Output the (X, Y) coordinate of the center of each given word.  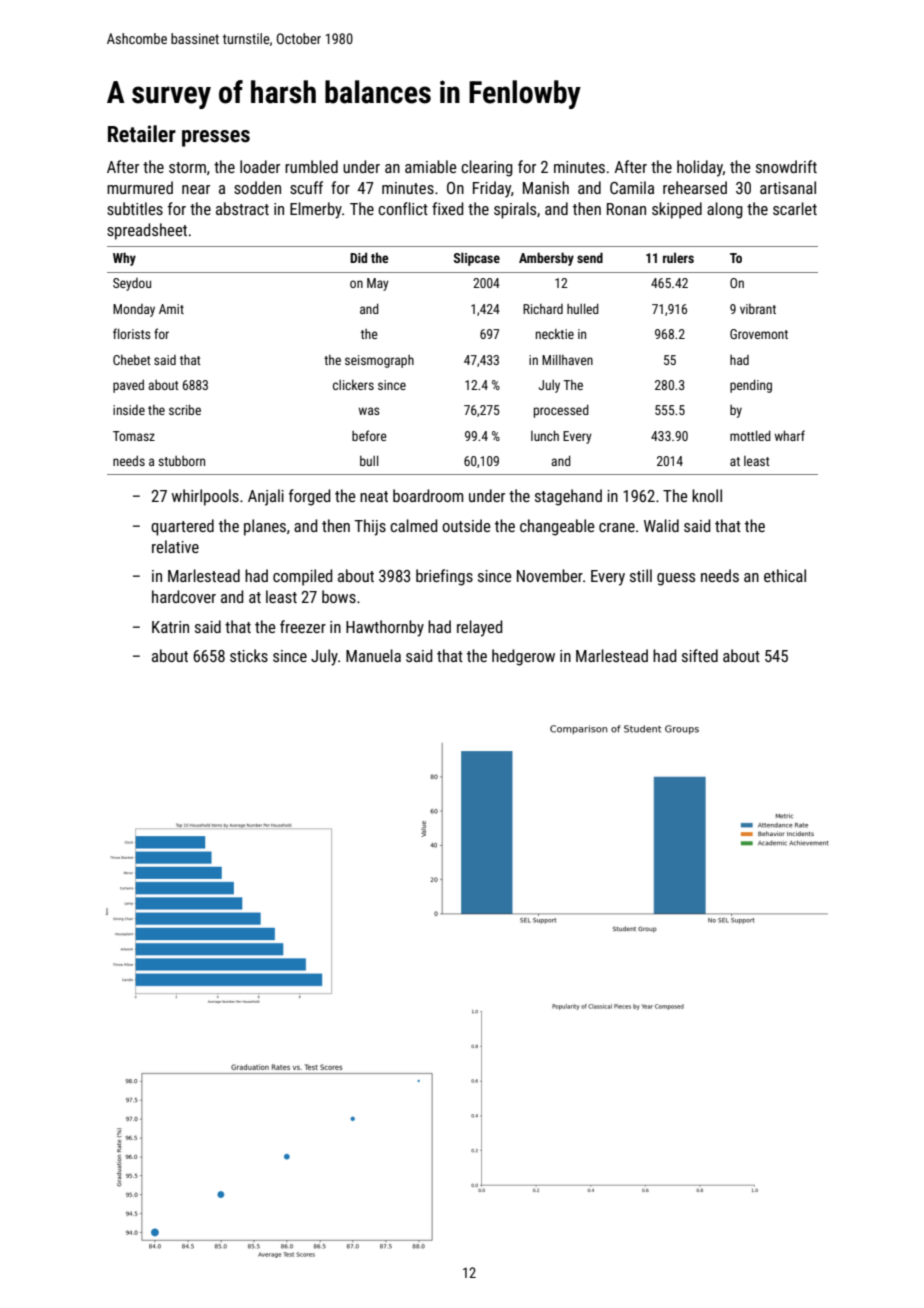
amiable (431, 166)
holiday (700, 168)
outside (466, 525)
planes (265, 527)
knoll (707, 495)
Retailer (142, 134)
